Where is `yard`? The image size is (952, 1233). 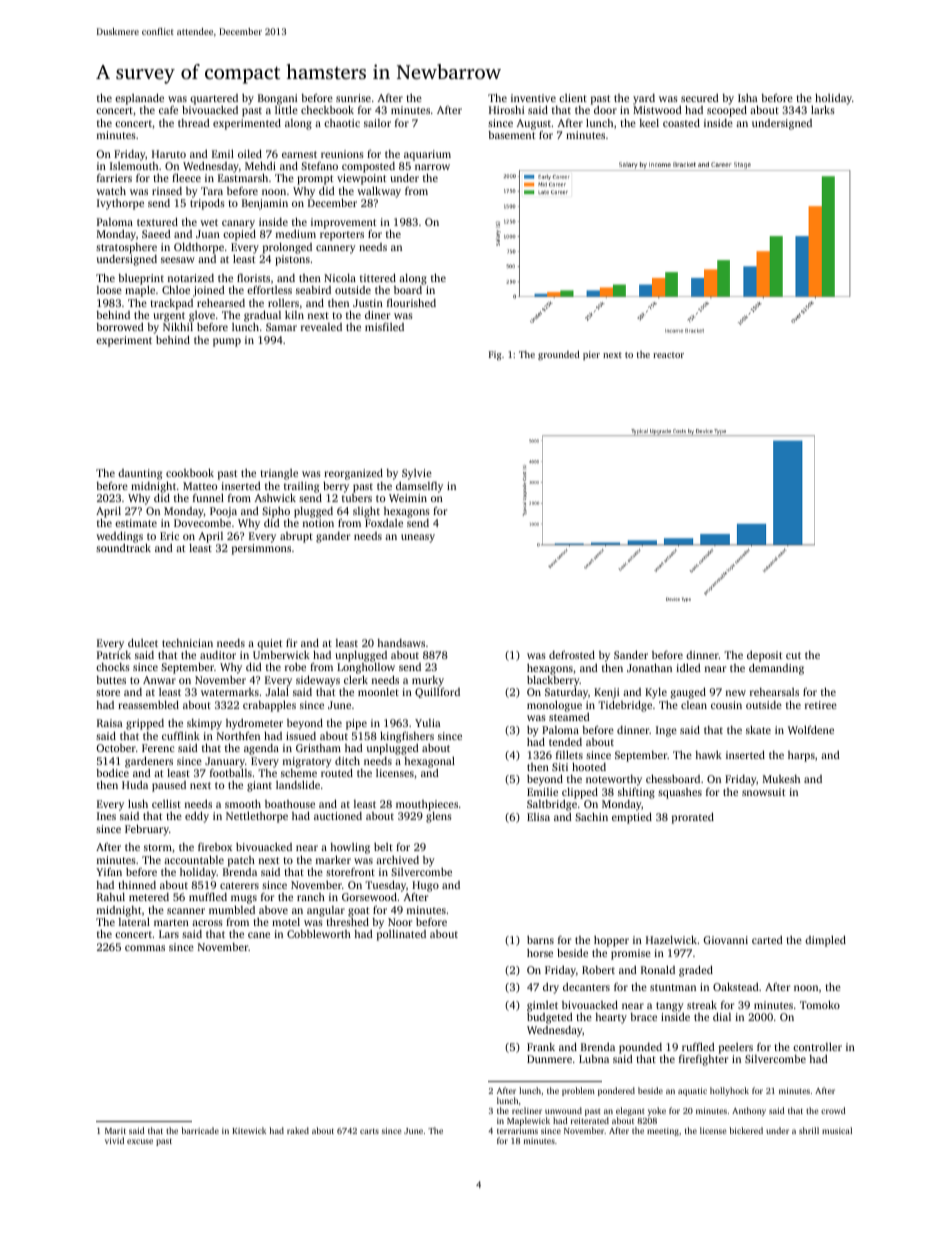
yard is located at coordinates (644, 99).
